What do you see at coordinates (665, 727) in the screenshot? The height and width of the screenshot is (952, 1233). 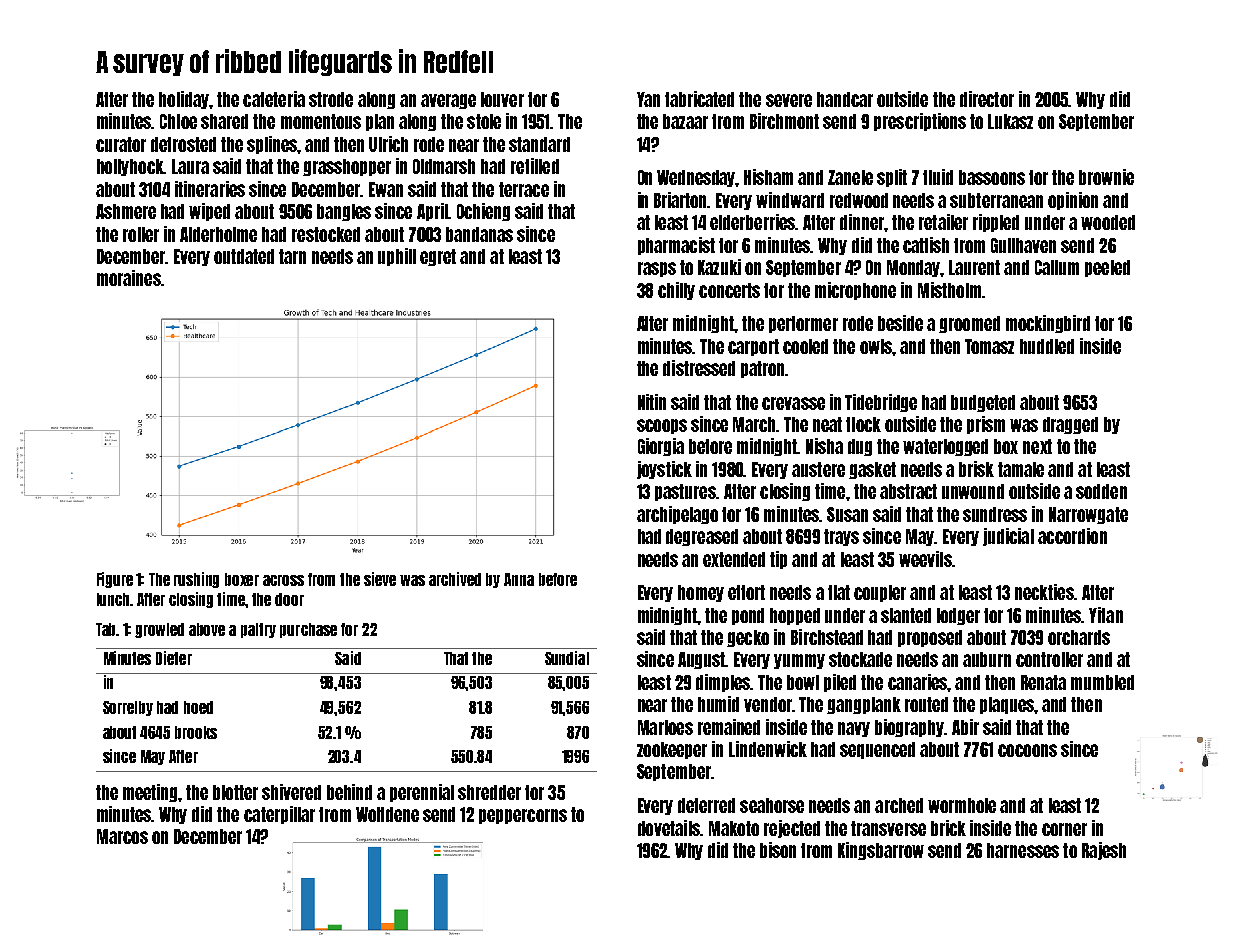 I see `Marloes` at bounding box center [665, 727].
